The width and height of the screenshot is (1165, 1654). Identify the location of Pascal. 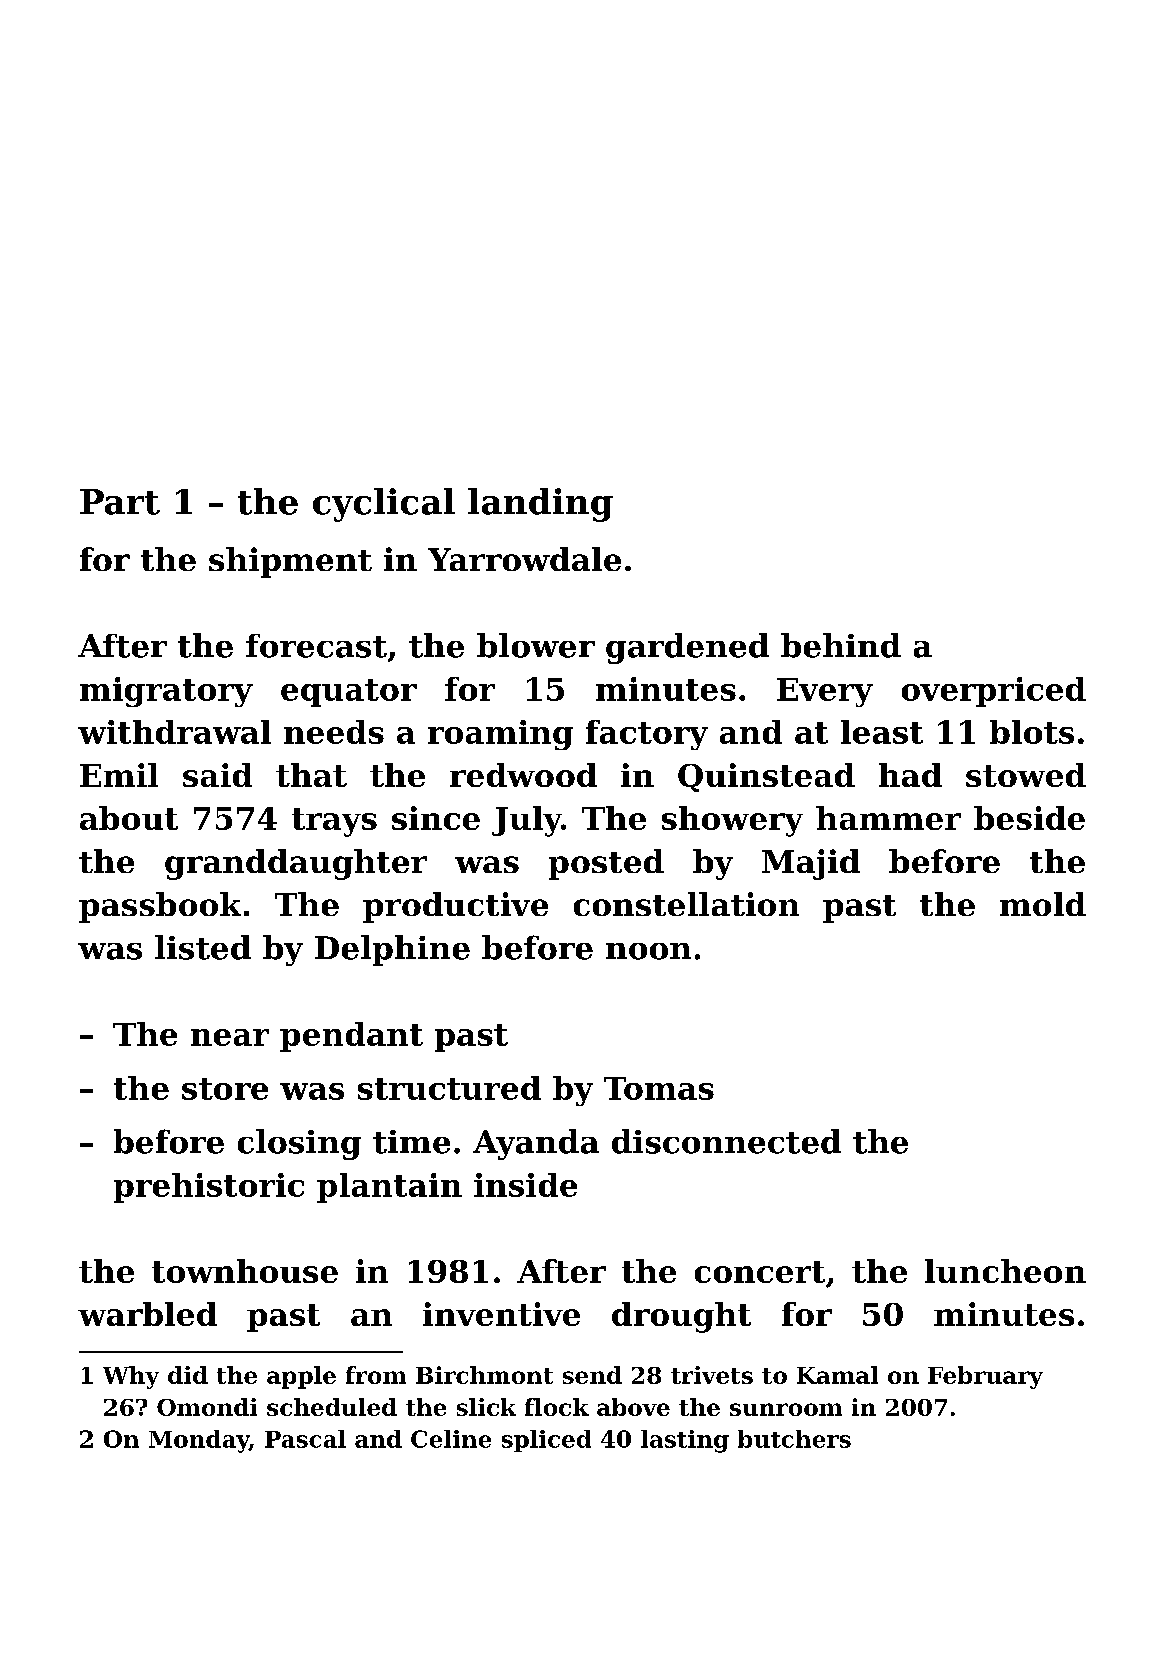
(305, 1439).
